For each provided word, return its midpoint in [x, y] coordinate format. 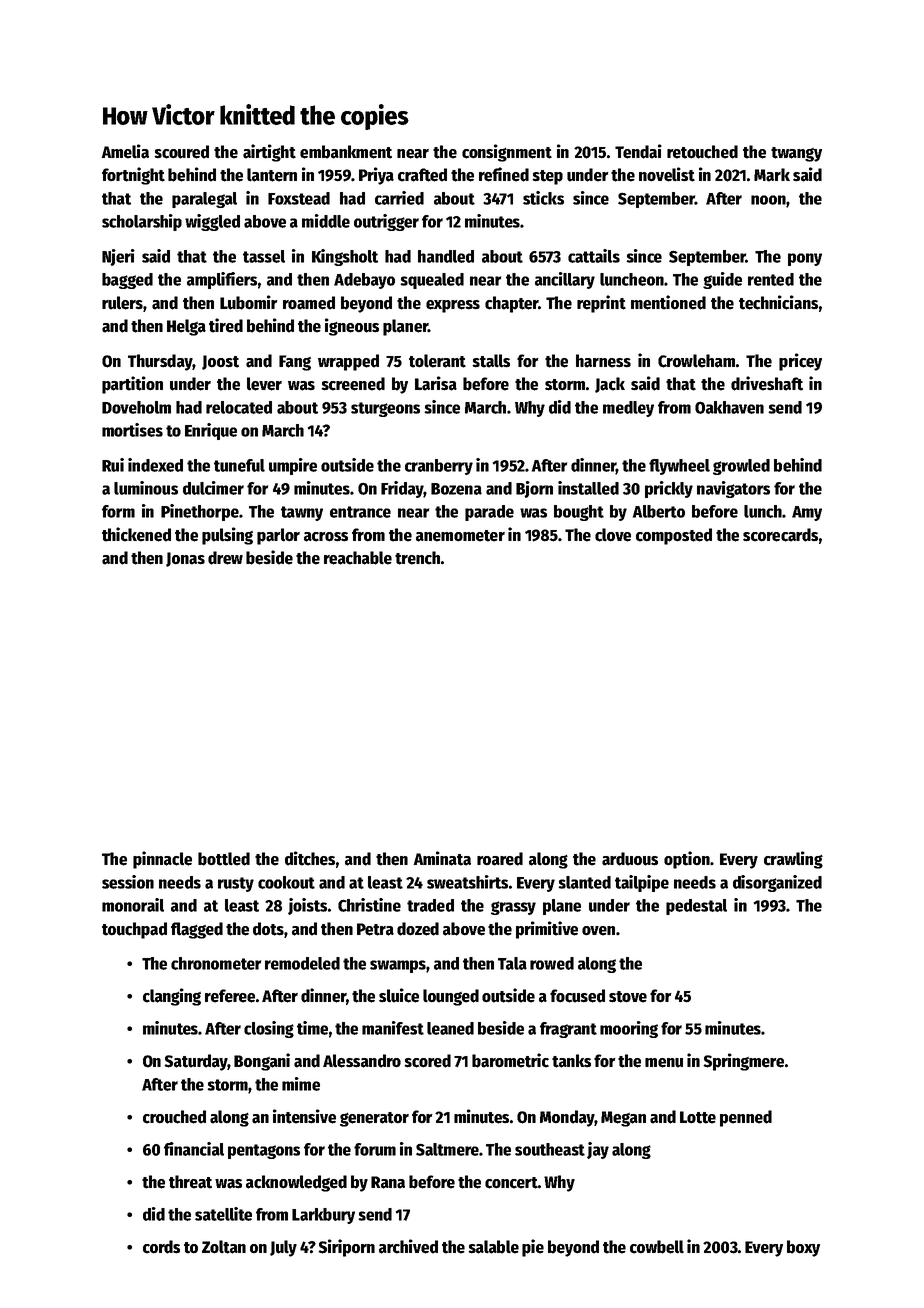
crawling [793, 860]
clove [613, 535]
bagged [127, 281]
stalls [491, 361]
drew [225, 558]
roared [500, 859]
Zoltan [224, 1247]
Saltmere [447, 1149]
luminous [146, 488]
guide [722, 280]
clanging [172, 997]
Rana [388, 1182]
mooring [629, 1029]
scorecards [780, 535]
